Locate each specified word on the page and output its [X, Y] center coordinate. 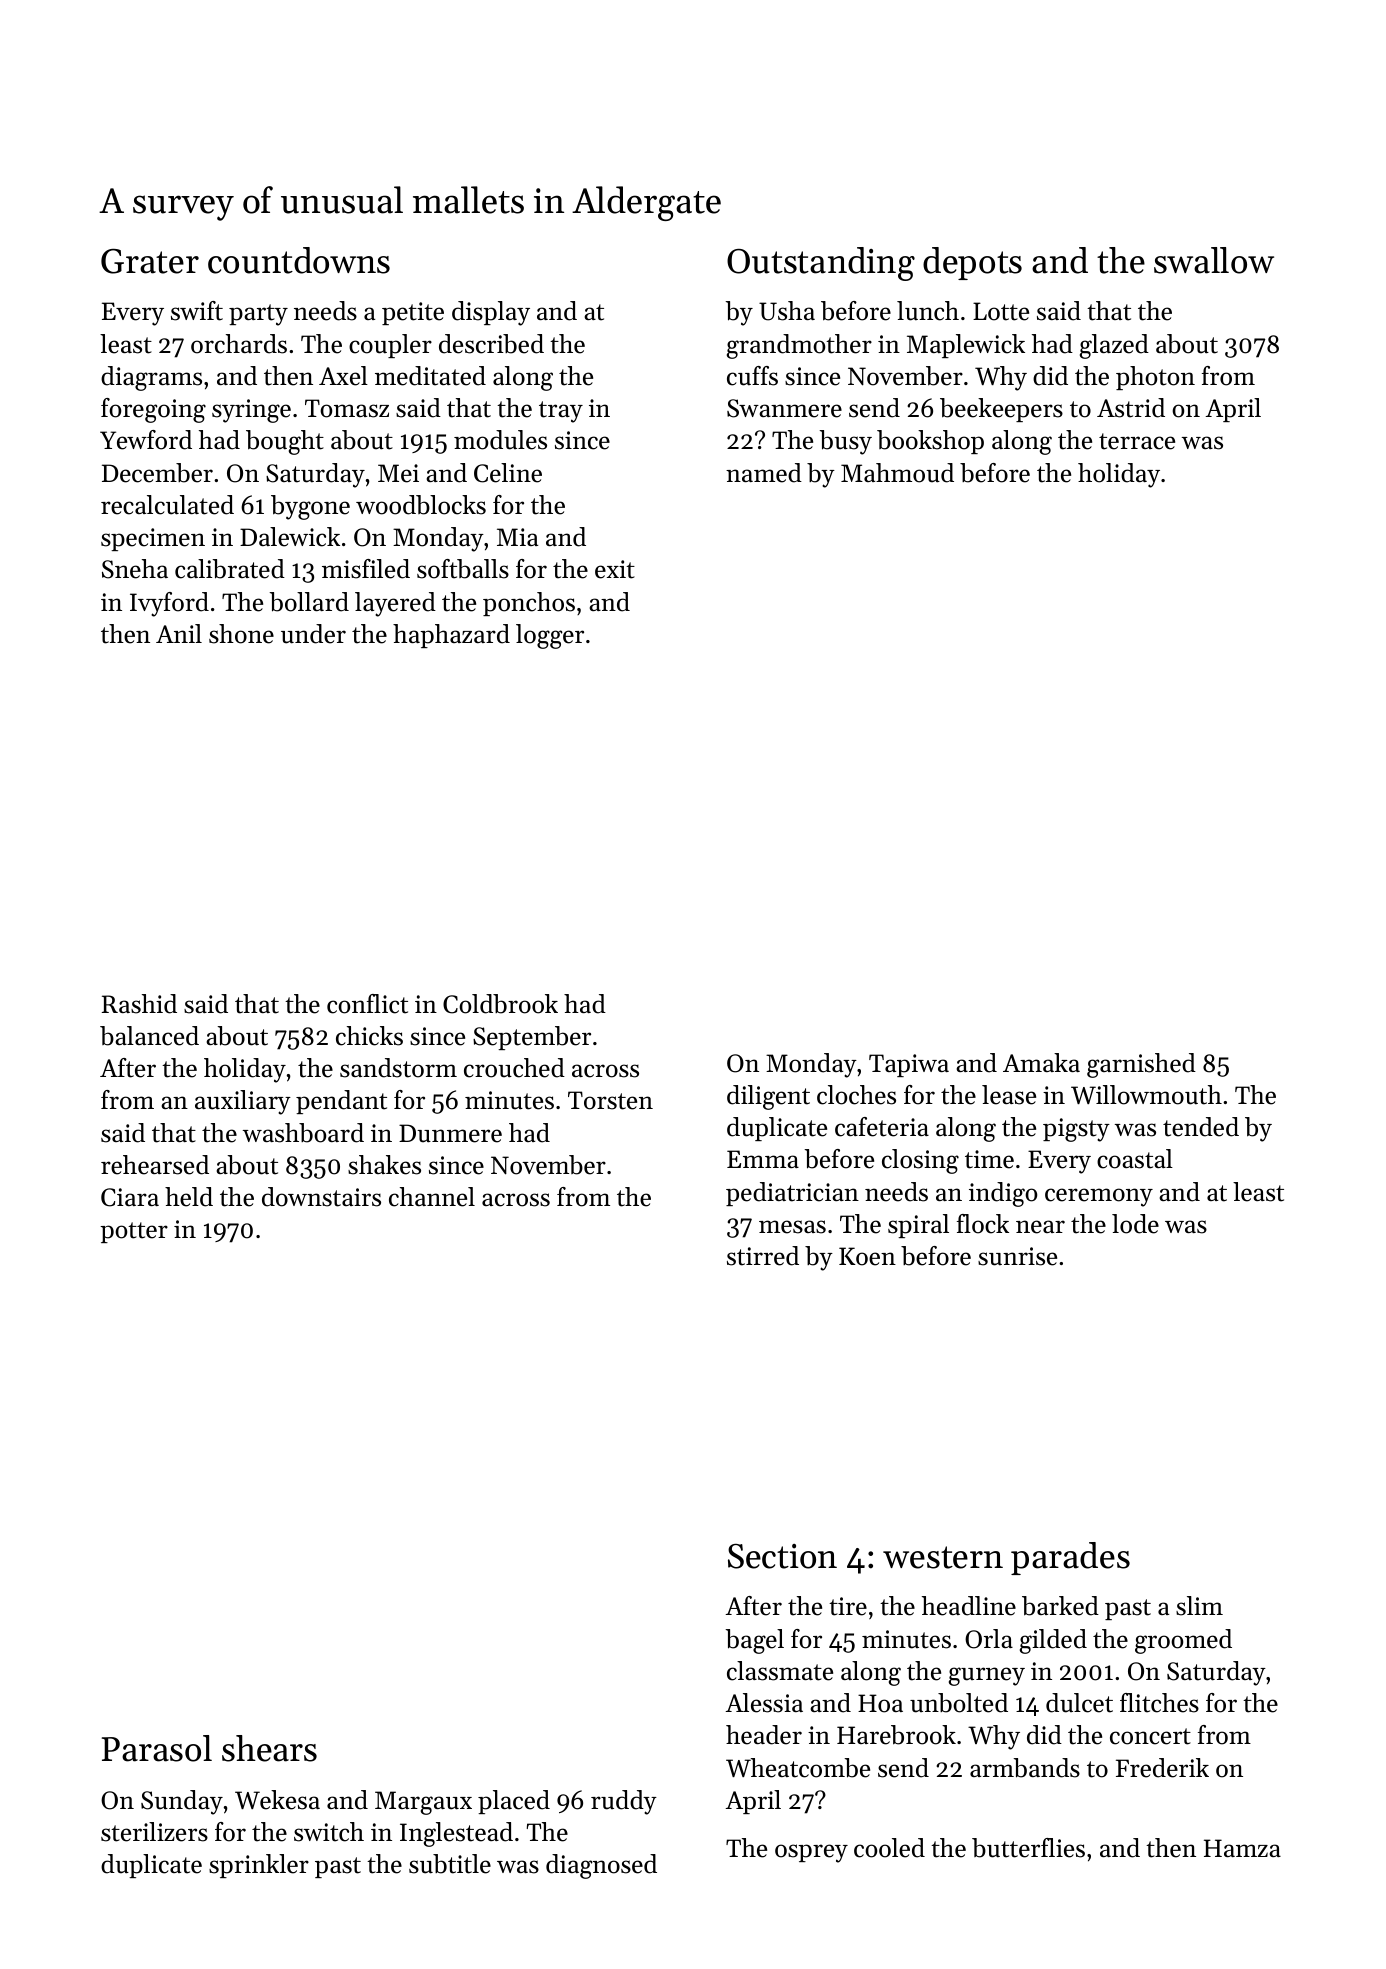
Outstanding [821, 264]
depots [972, 263]
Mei [398, 473]
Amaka [1041, 1062]
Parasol [157, 1748]
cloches [856, 1095]
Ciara [130, 1197]
